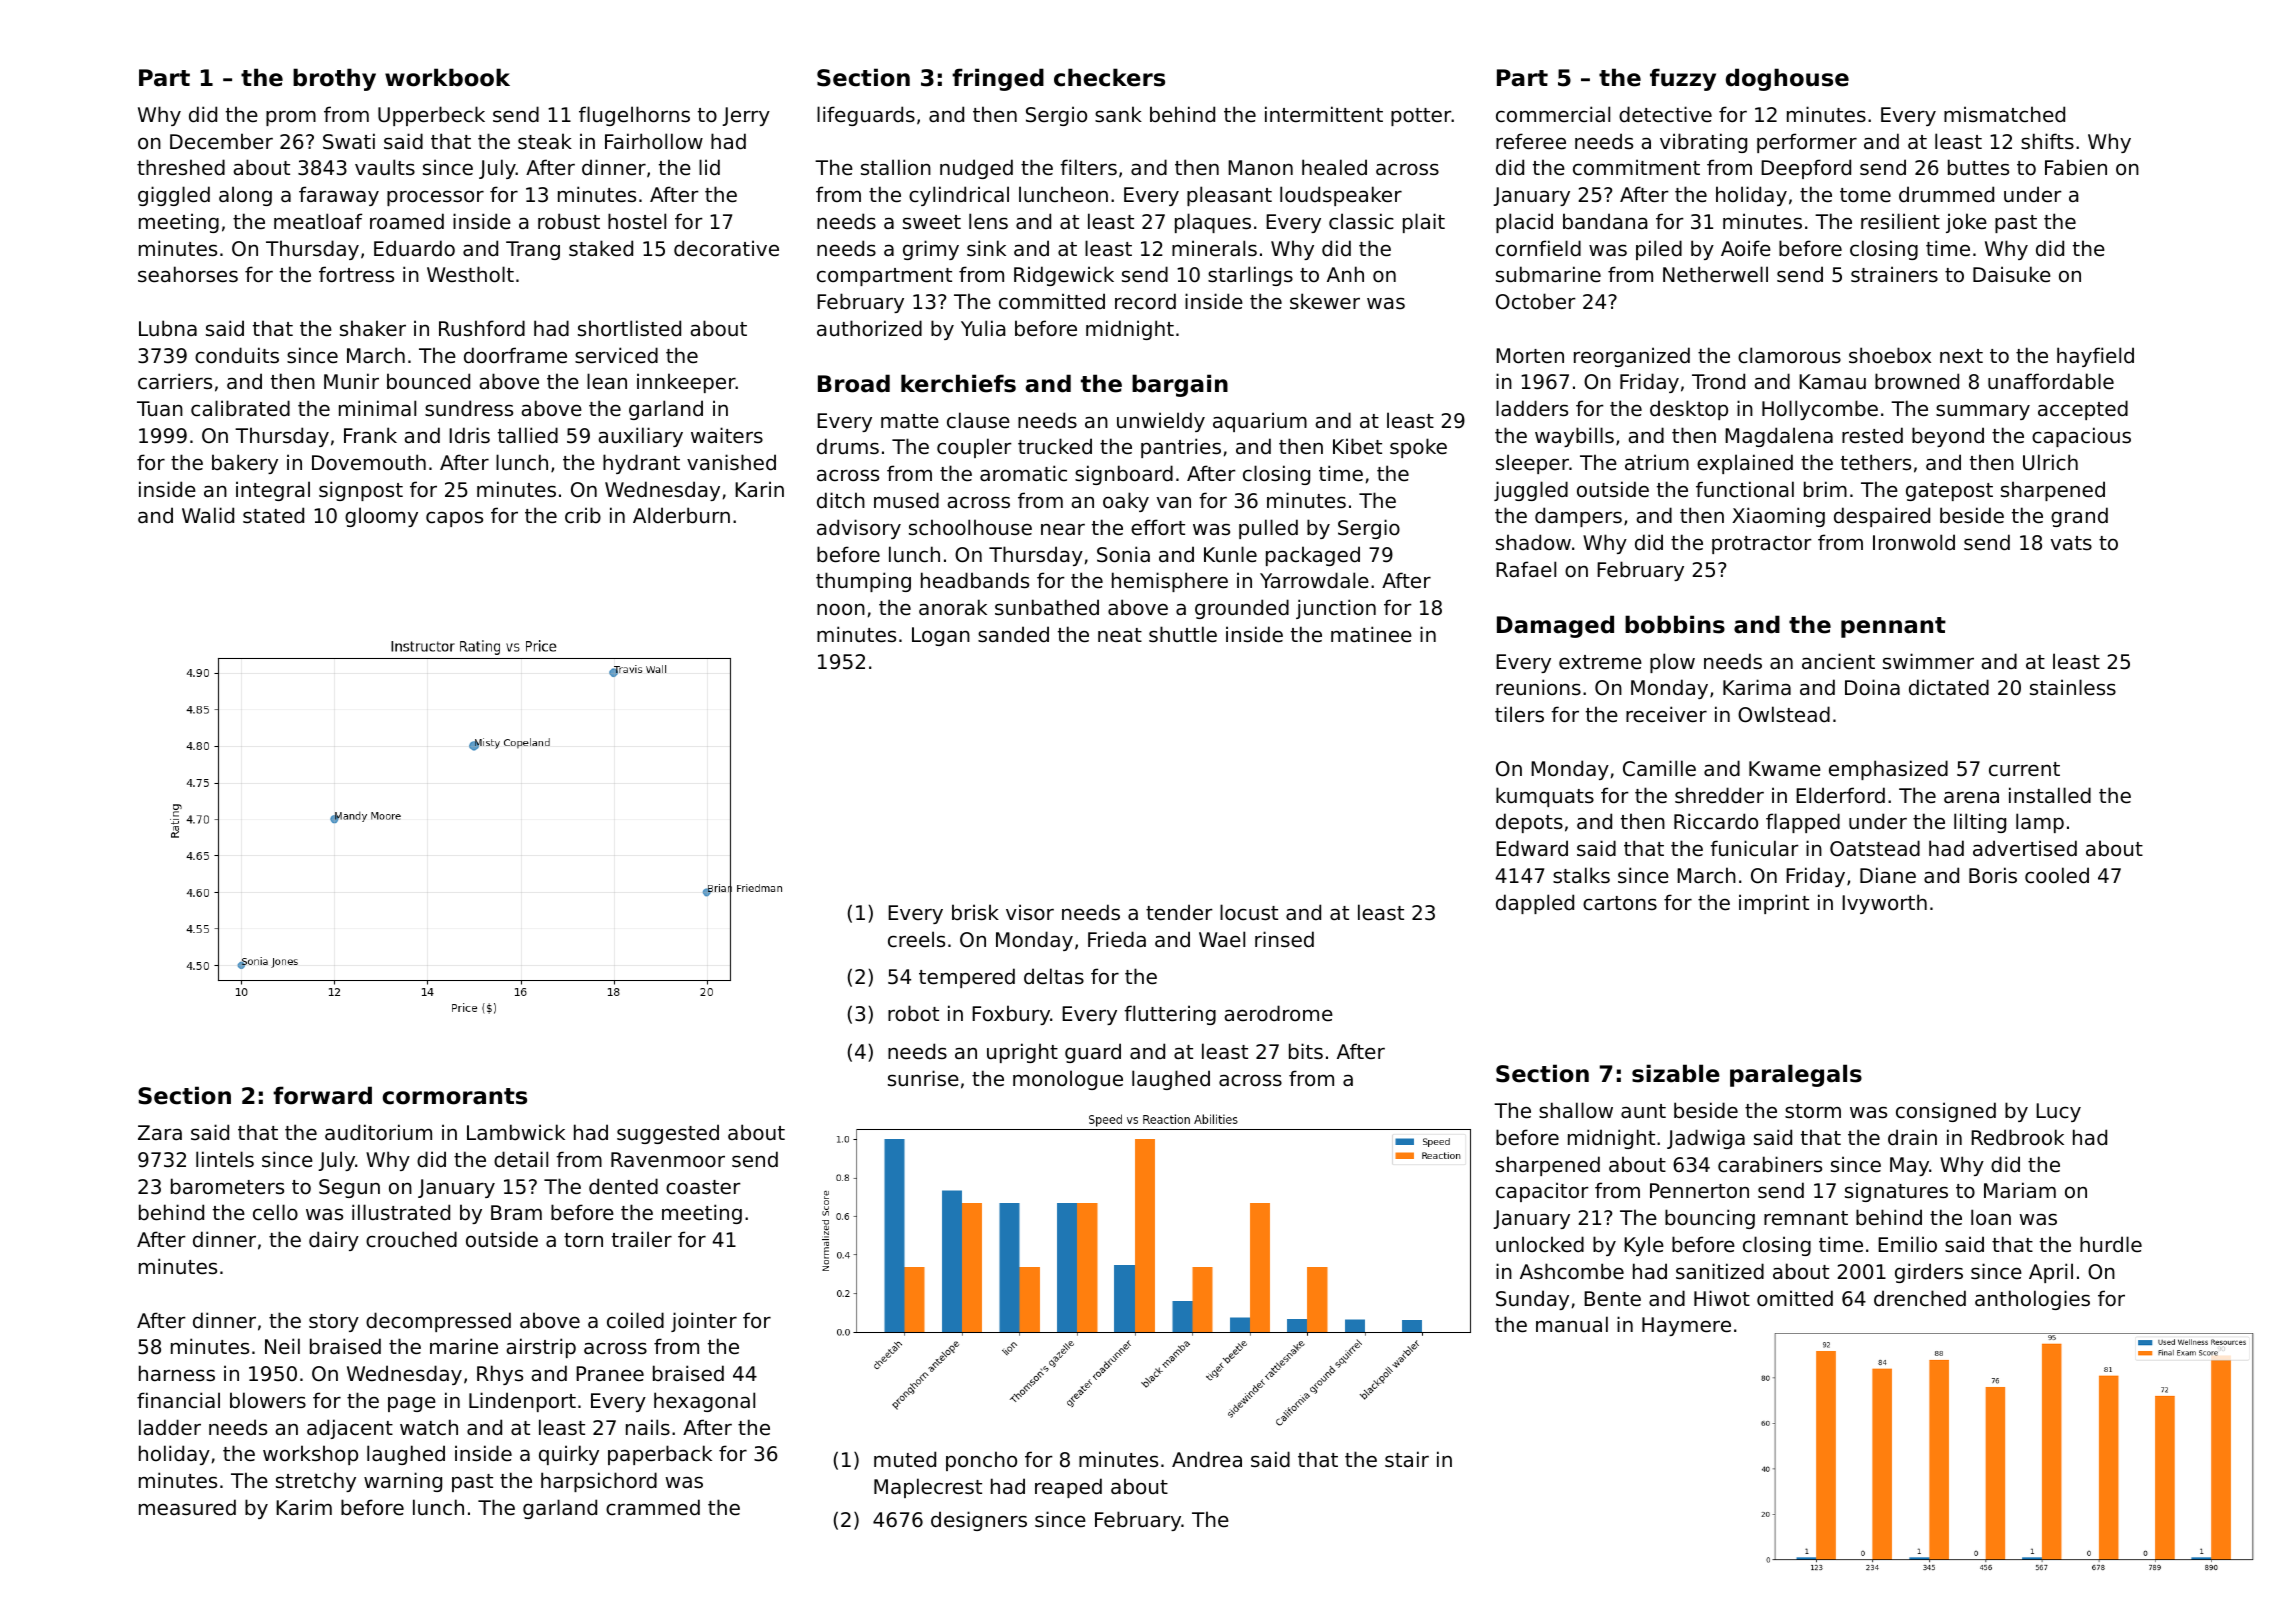 The height and width of the image is (1614, 2282). I want to click on Pranee, so click(610, 1374).
